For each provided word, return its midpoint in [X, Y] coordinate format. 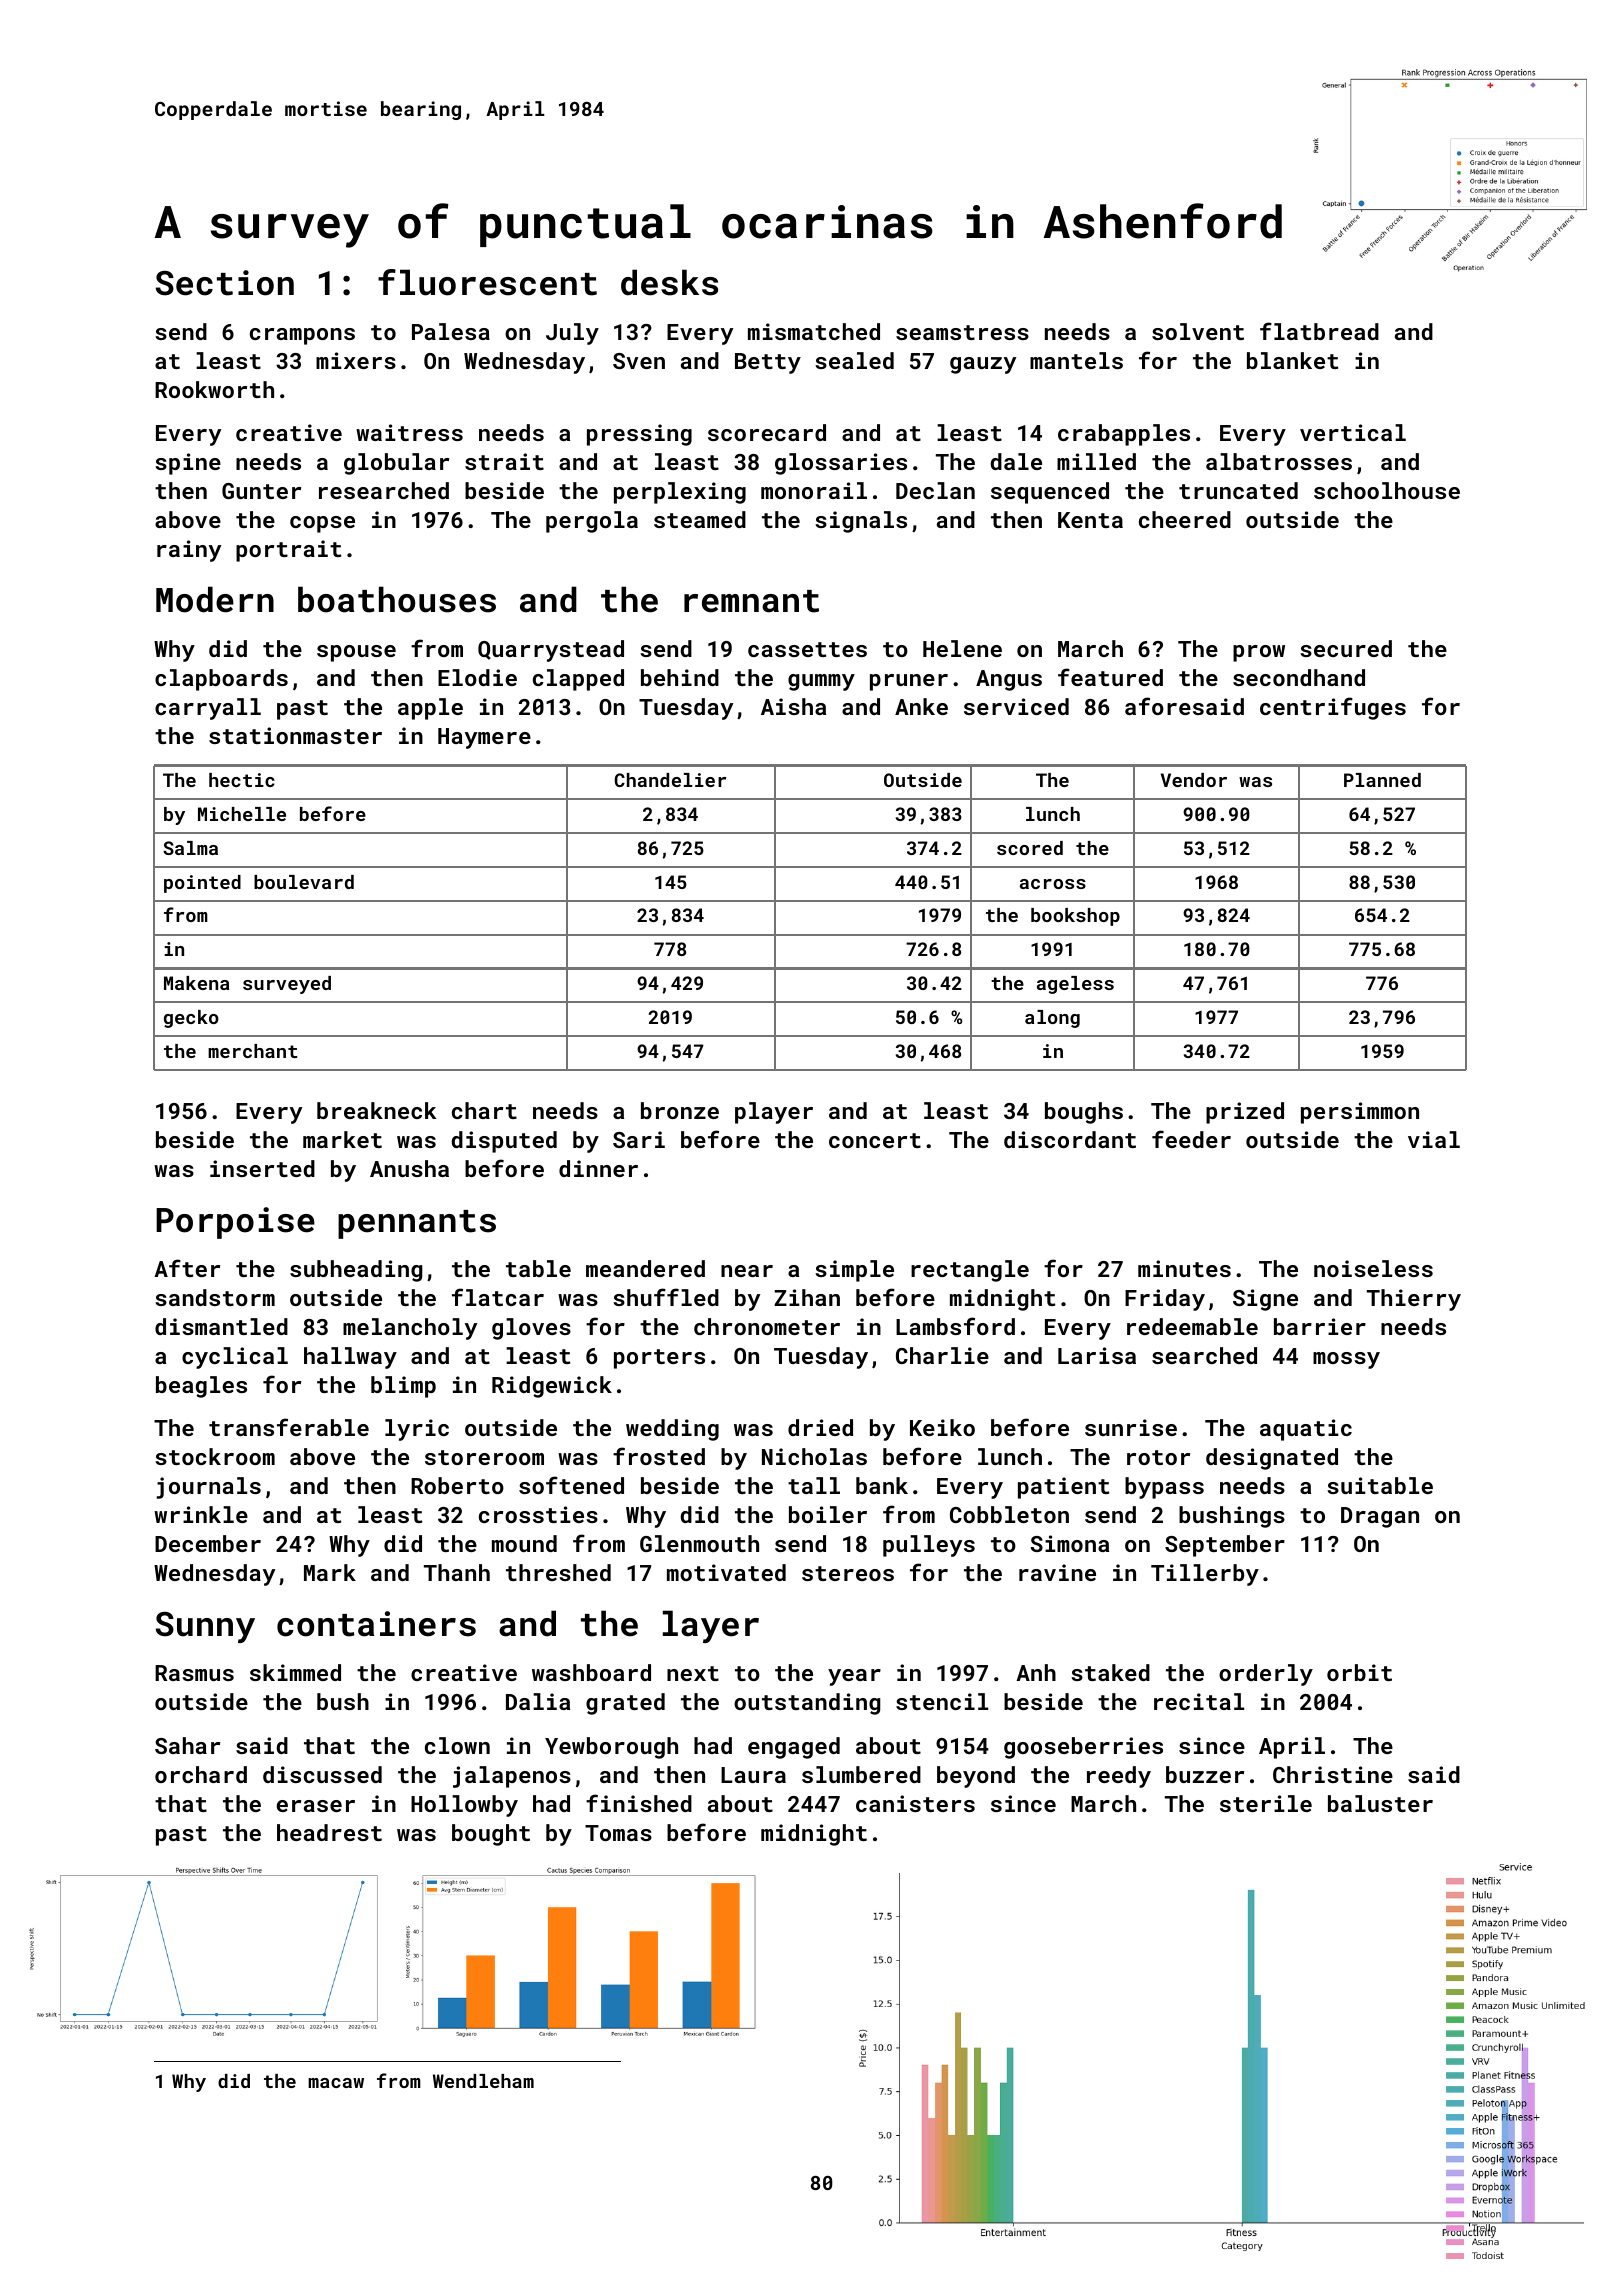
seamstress [962, 332]
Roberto [457, 1485]
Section [225, 283]
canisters [915, 1803]
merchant [252, 1051]
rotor [1158, 1457]
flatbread [1319, 331]
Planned [1382, 780]
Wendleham [483, 2081]
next [693, 1673]
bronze [680, 1110]
